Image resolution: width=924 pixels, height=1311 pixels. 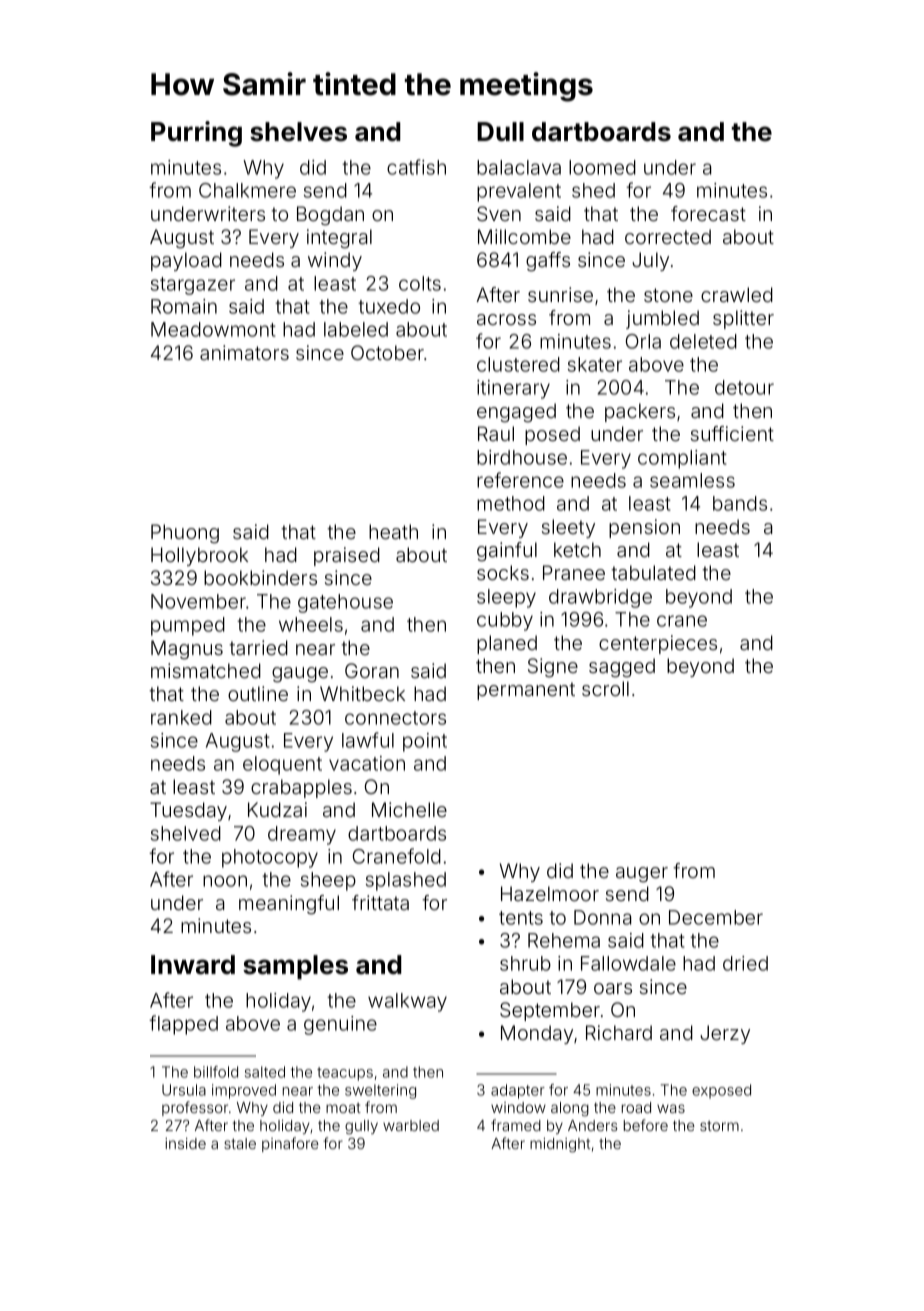 What do you see at coordinates (521, 918) in the screenshot?
I see `tents` at bounding box center [521, 918].
